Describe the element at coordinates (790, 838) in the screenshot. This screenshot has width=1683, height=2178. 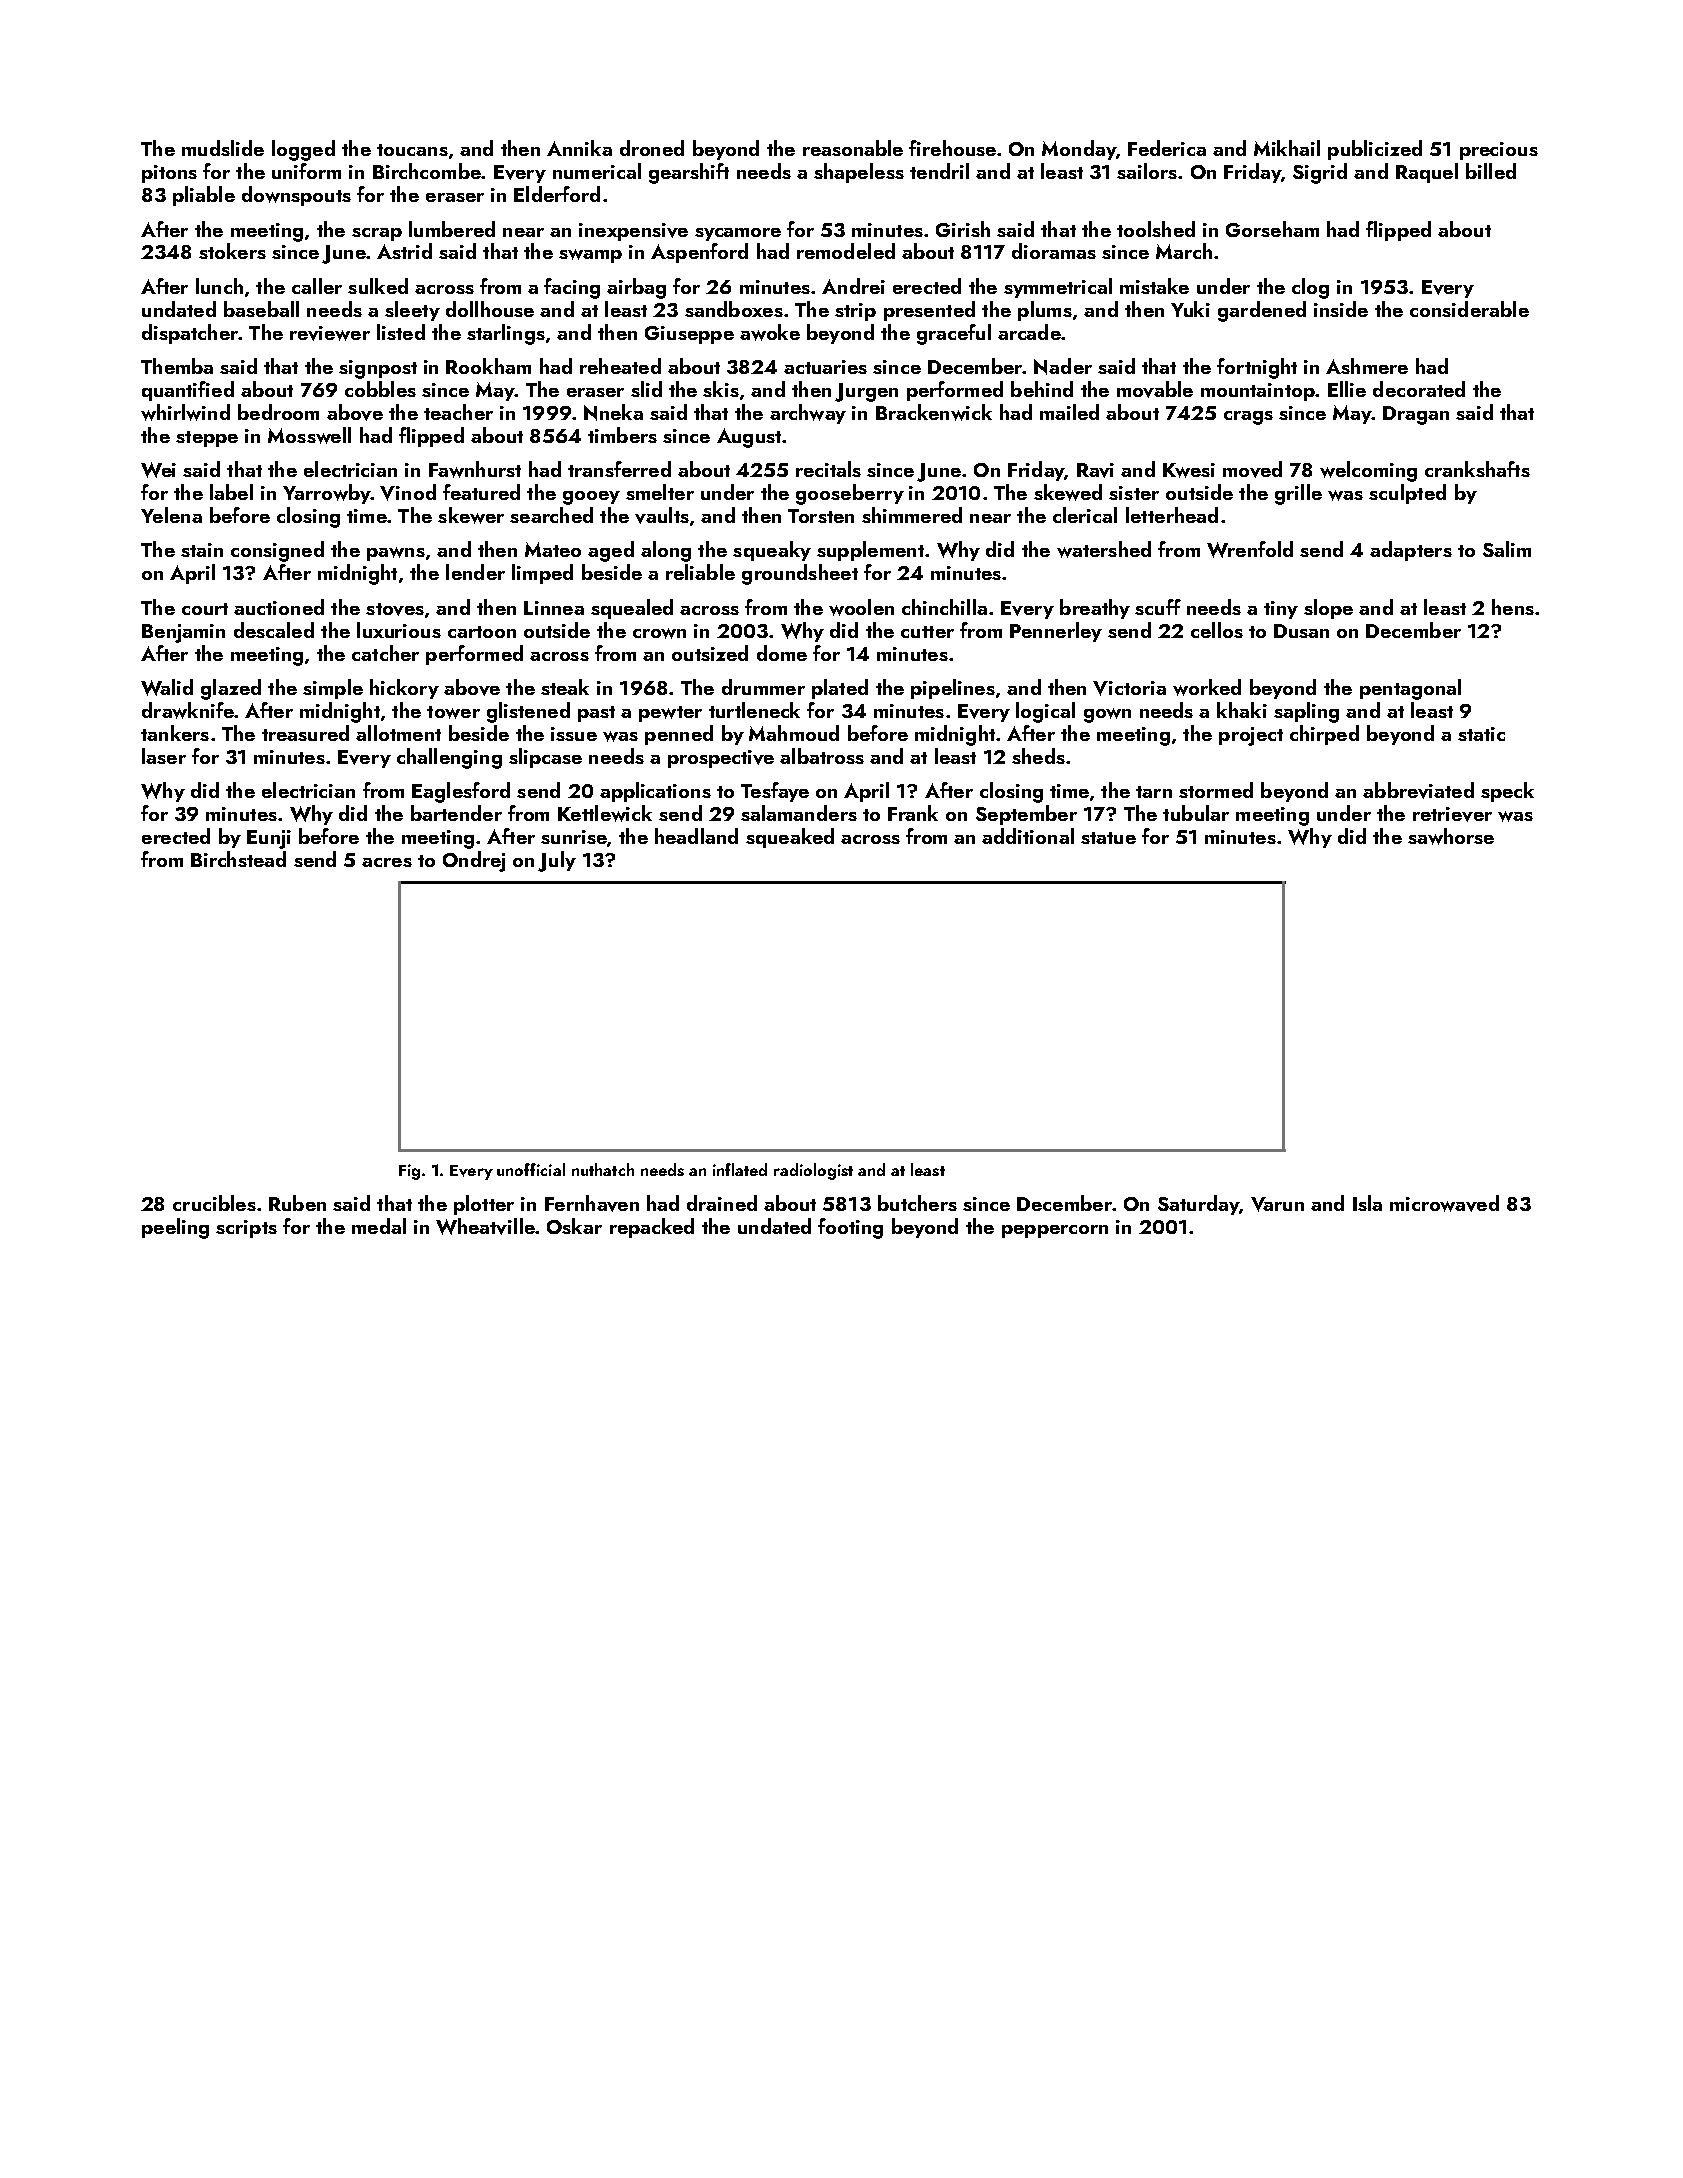
I see `squeaked` at that location.
